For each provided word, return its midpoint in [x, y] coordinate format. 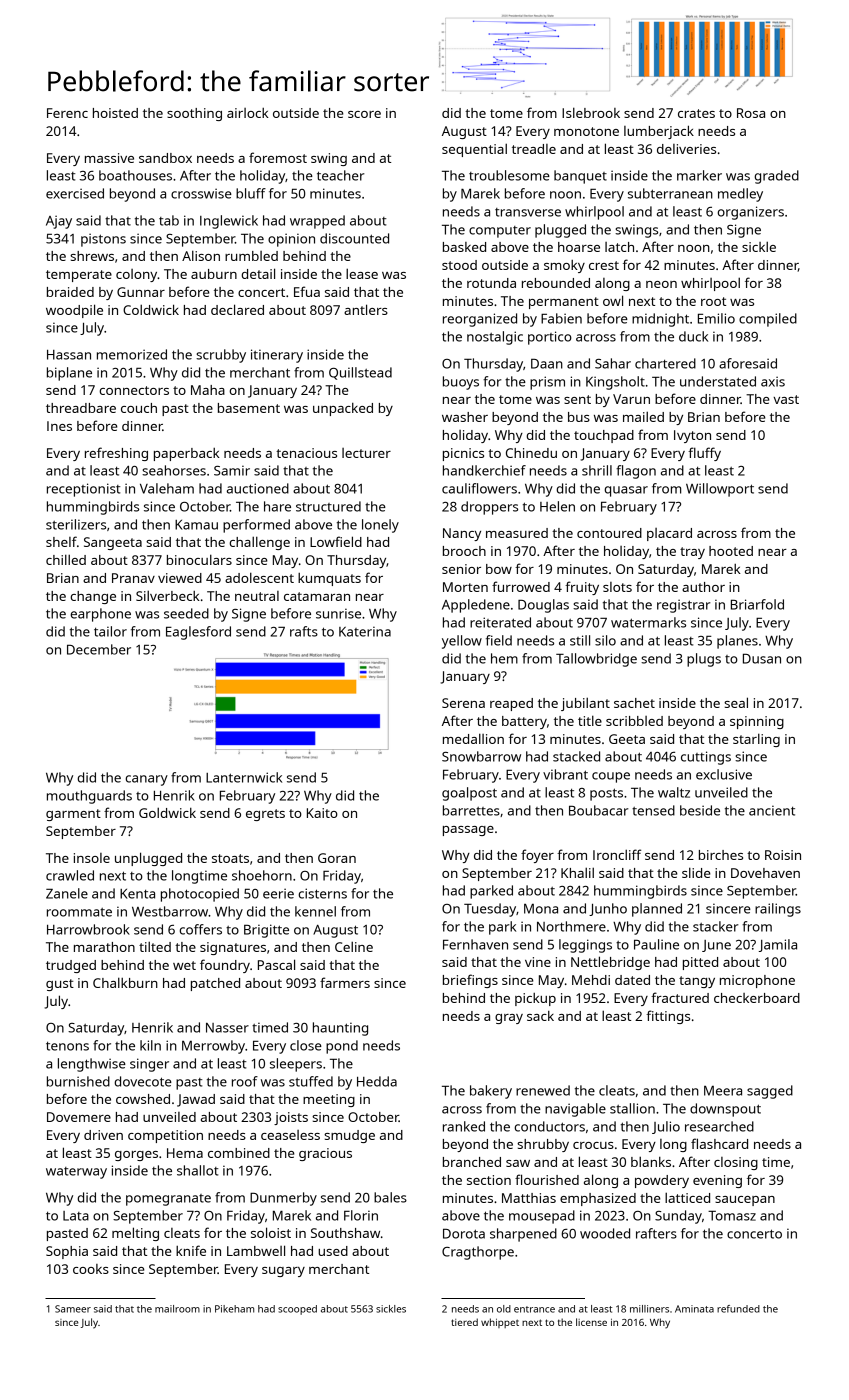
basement [249, 408]
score [364, 114]
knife [191, 1250]
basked [464, 247]
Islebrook [591, 112]
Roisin [783, 855]
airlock [248, 113]
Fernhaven [475, 944]
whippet [500, 1323]
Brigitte [266, 931]
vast [786, 399]
